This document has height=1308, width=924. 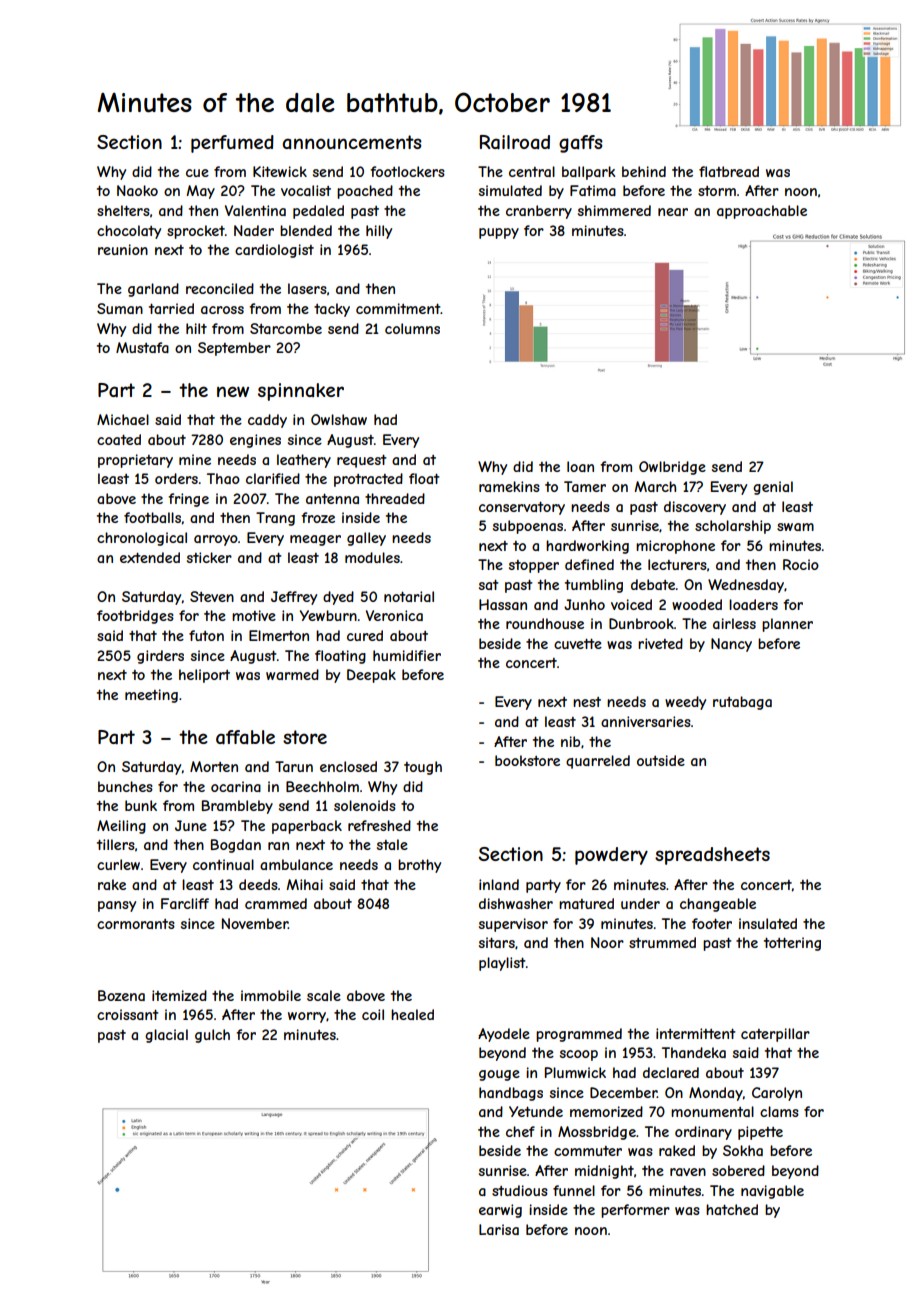 I want to click on worry, so click(x=307, y=1017).
